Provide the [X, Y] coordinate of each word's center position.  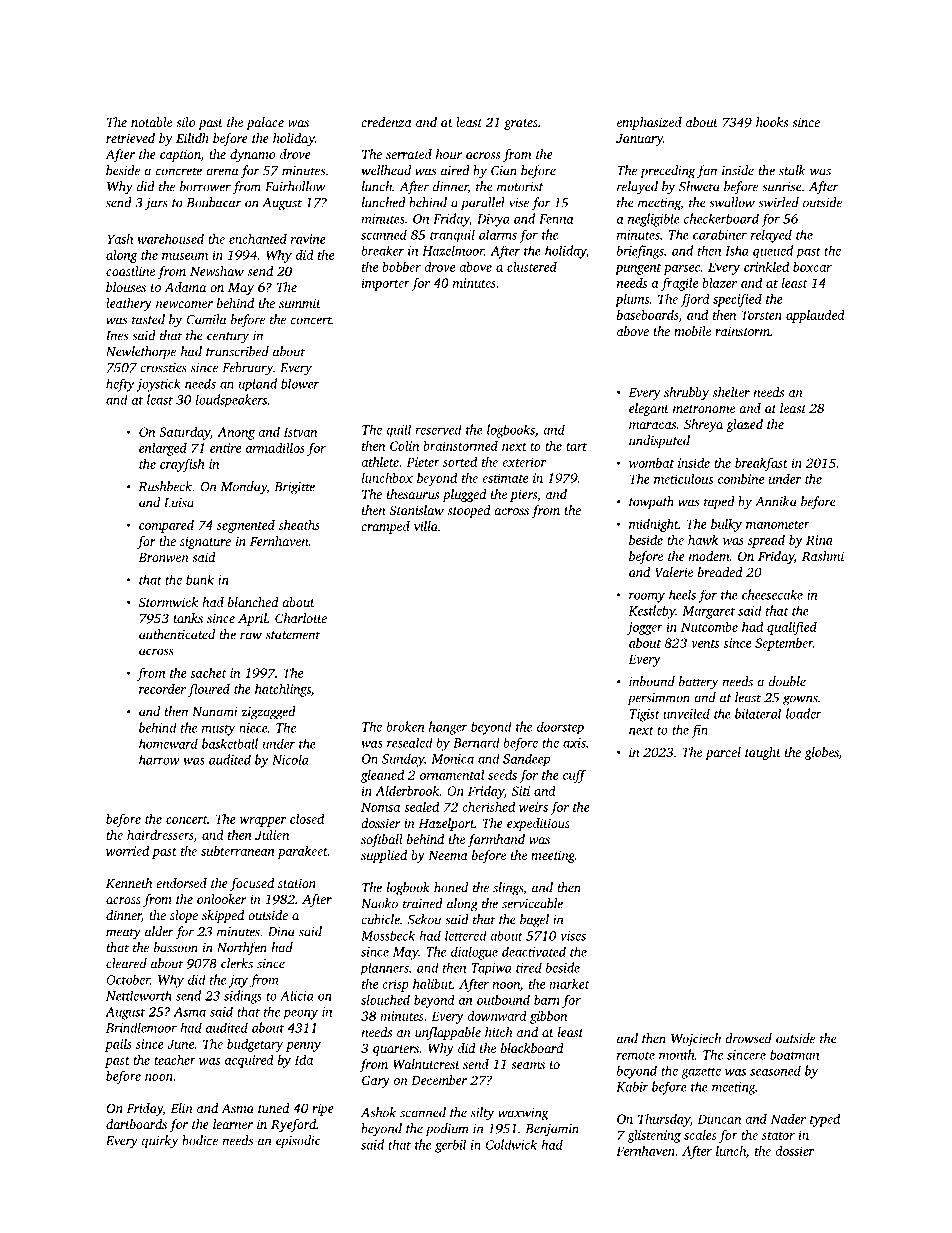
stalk [792, 170]
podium [447, 1129]
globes [822, 753]
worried [127, 850]
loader [804, 713]
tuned [274, 1108]
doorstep [560, 727]
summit [300, 303]
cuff [574, 776]
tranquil [452, 236]
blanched [253, 602]
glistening [654, 1136]
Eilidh [192, 138]
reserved [438, 429]
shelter [731, 392]
